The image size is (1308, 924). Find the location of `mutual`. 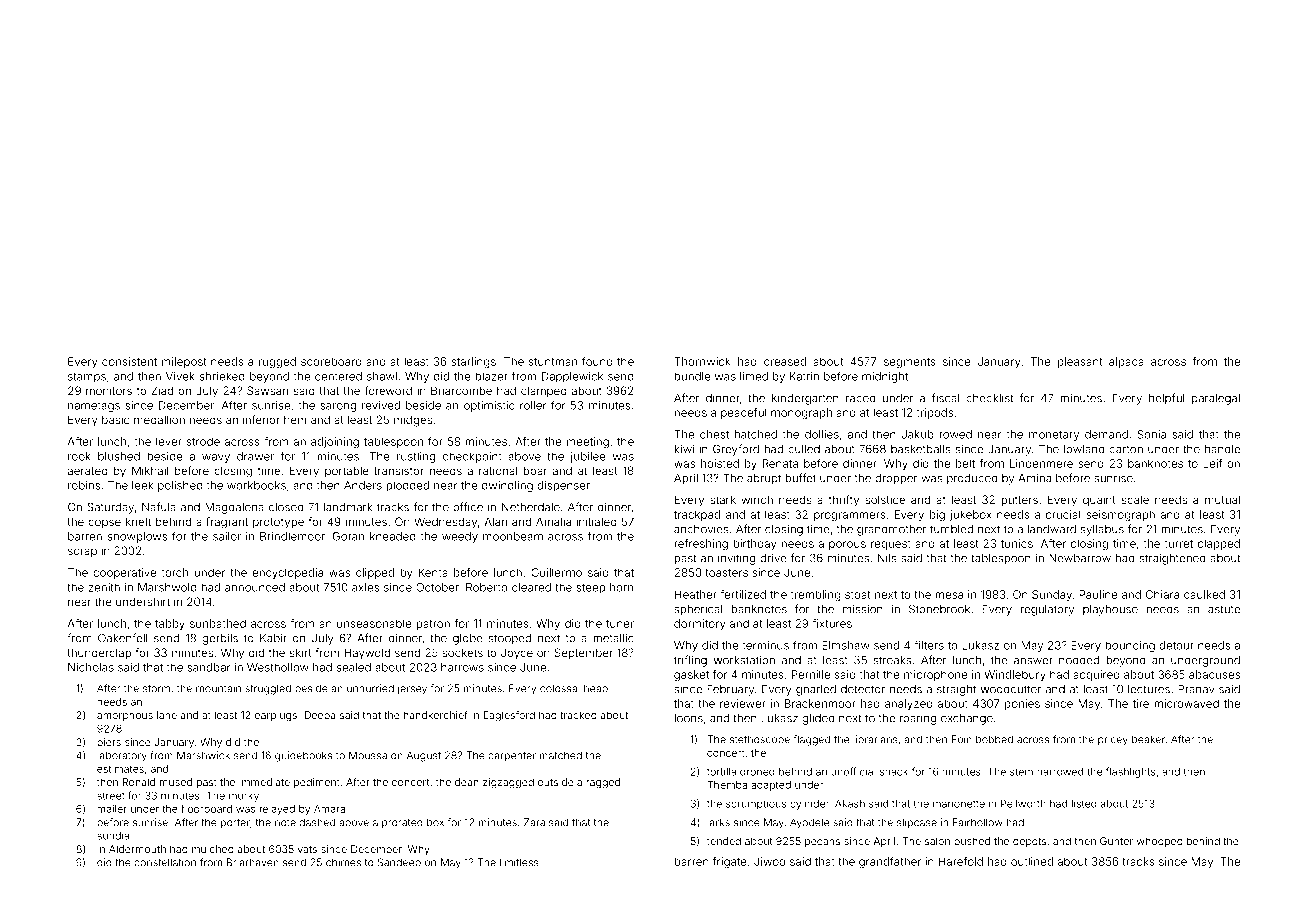

mutual is located at coordinates (1222, 499).
